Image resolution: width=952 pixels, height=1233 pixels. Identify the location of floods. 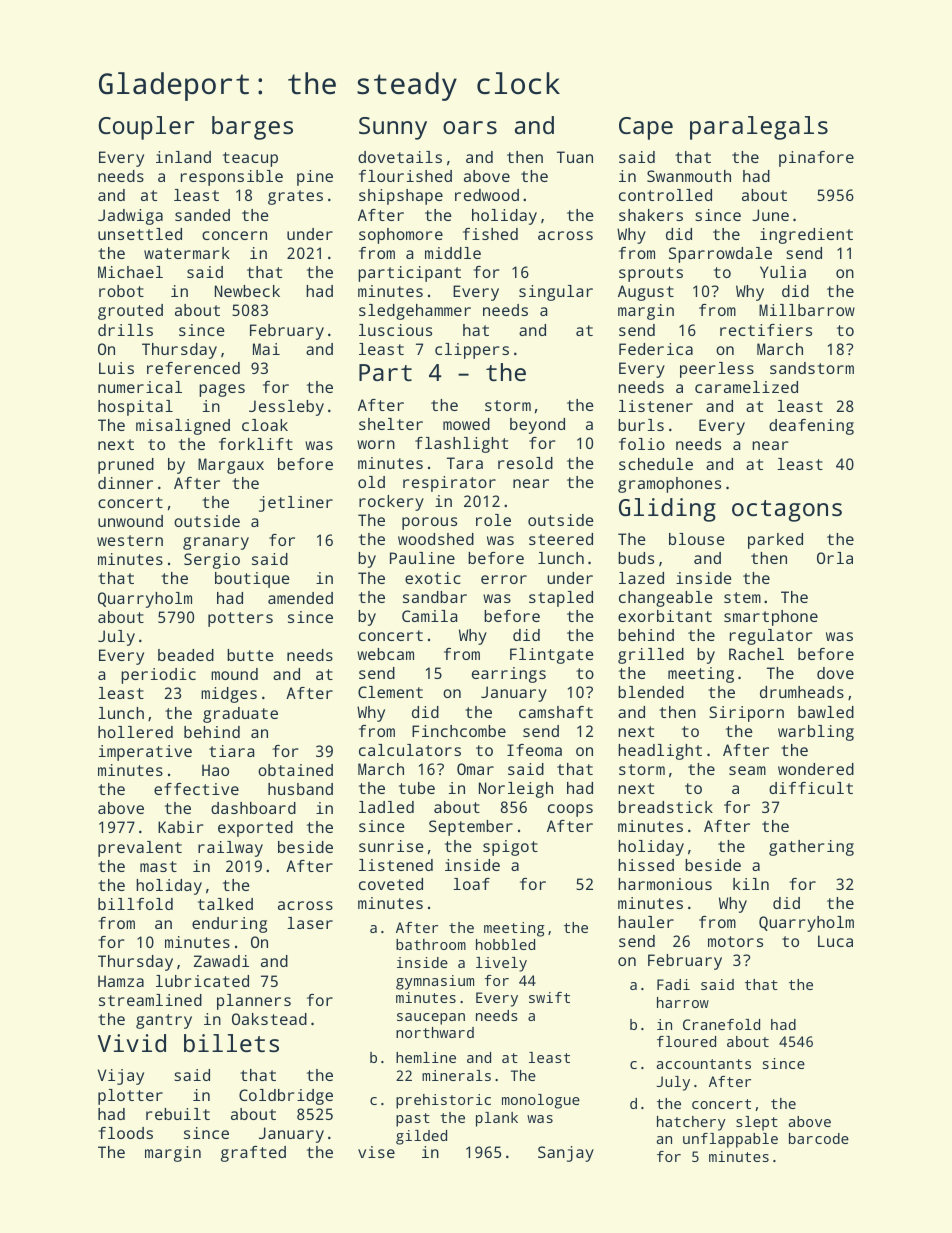
(125, 1133).
